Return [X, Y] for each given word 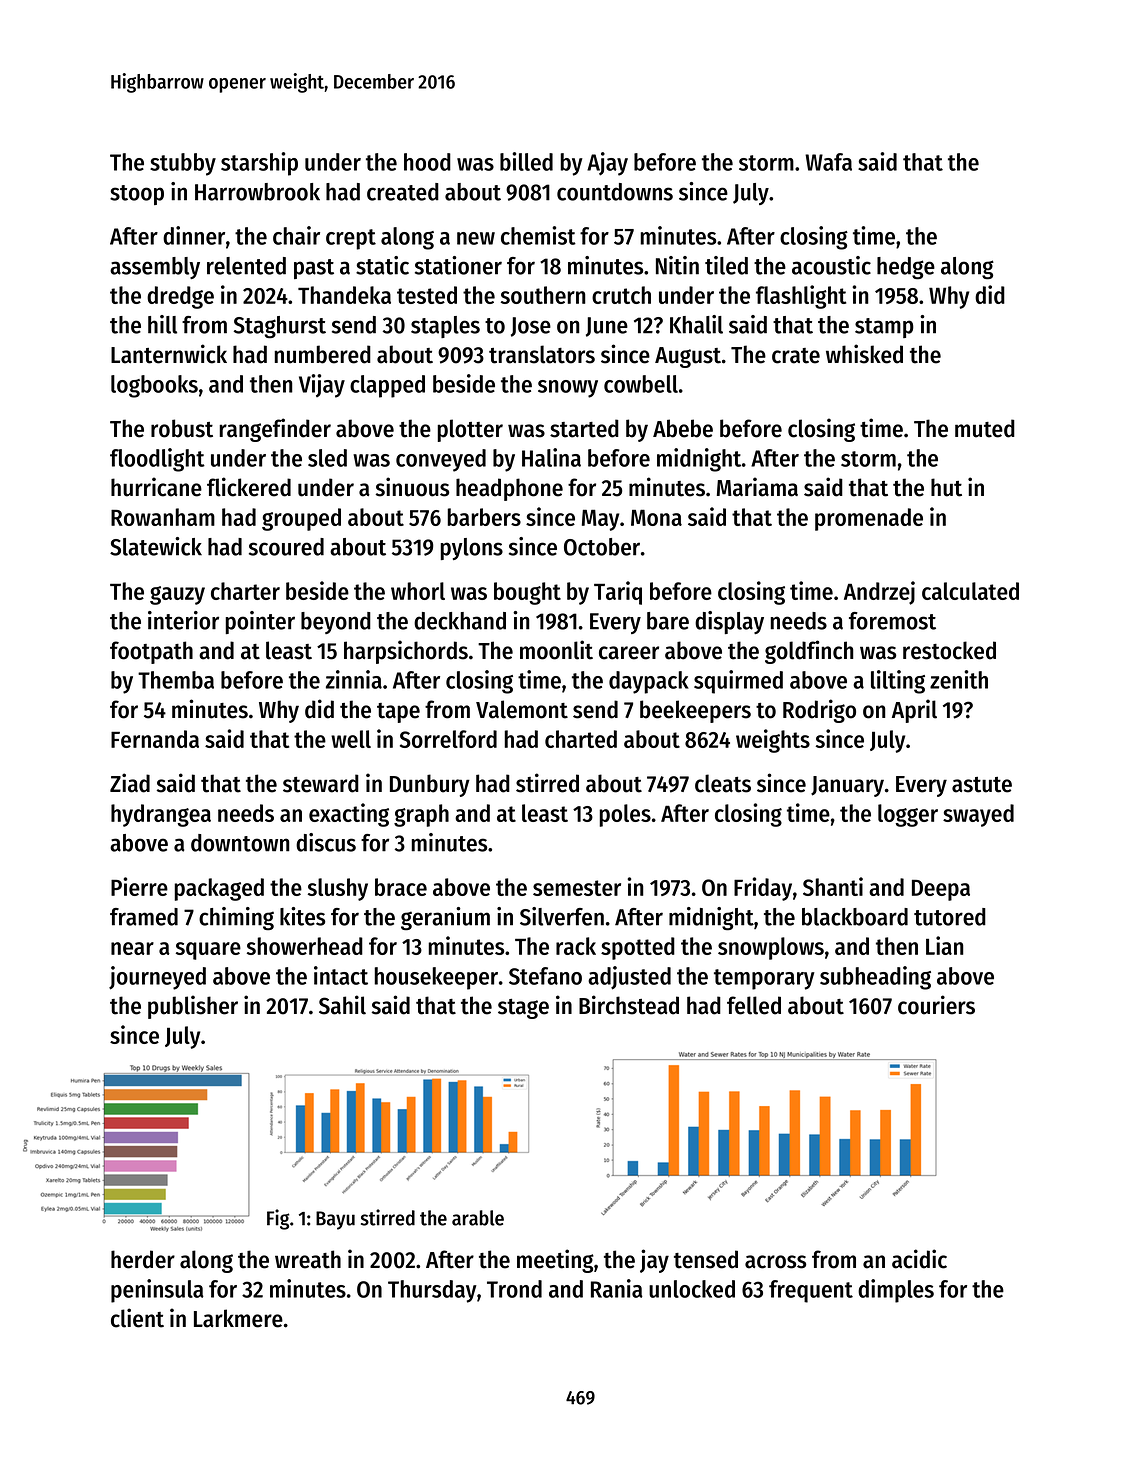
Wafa [828, 162]
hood [427, 162]
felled [754, 1005]
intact [341, 975]
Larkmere [238, 1318]
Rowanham [163, 517]
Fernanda [155, 739]
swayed [978, 815]
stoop [137, 195]
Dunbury [430, 785]
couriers [936, 1005]
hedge [906, 268]
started [584, 428]
